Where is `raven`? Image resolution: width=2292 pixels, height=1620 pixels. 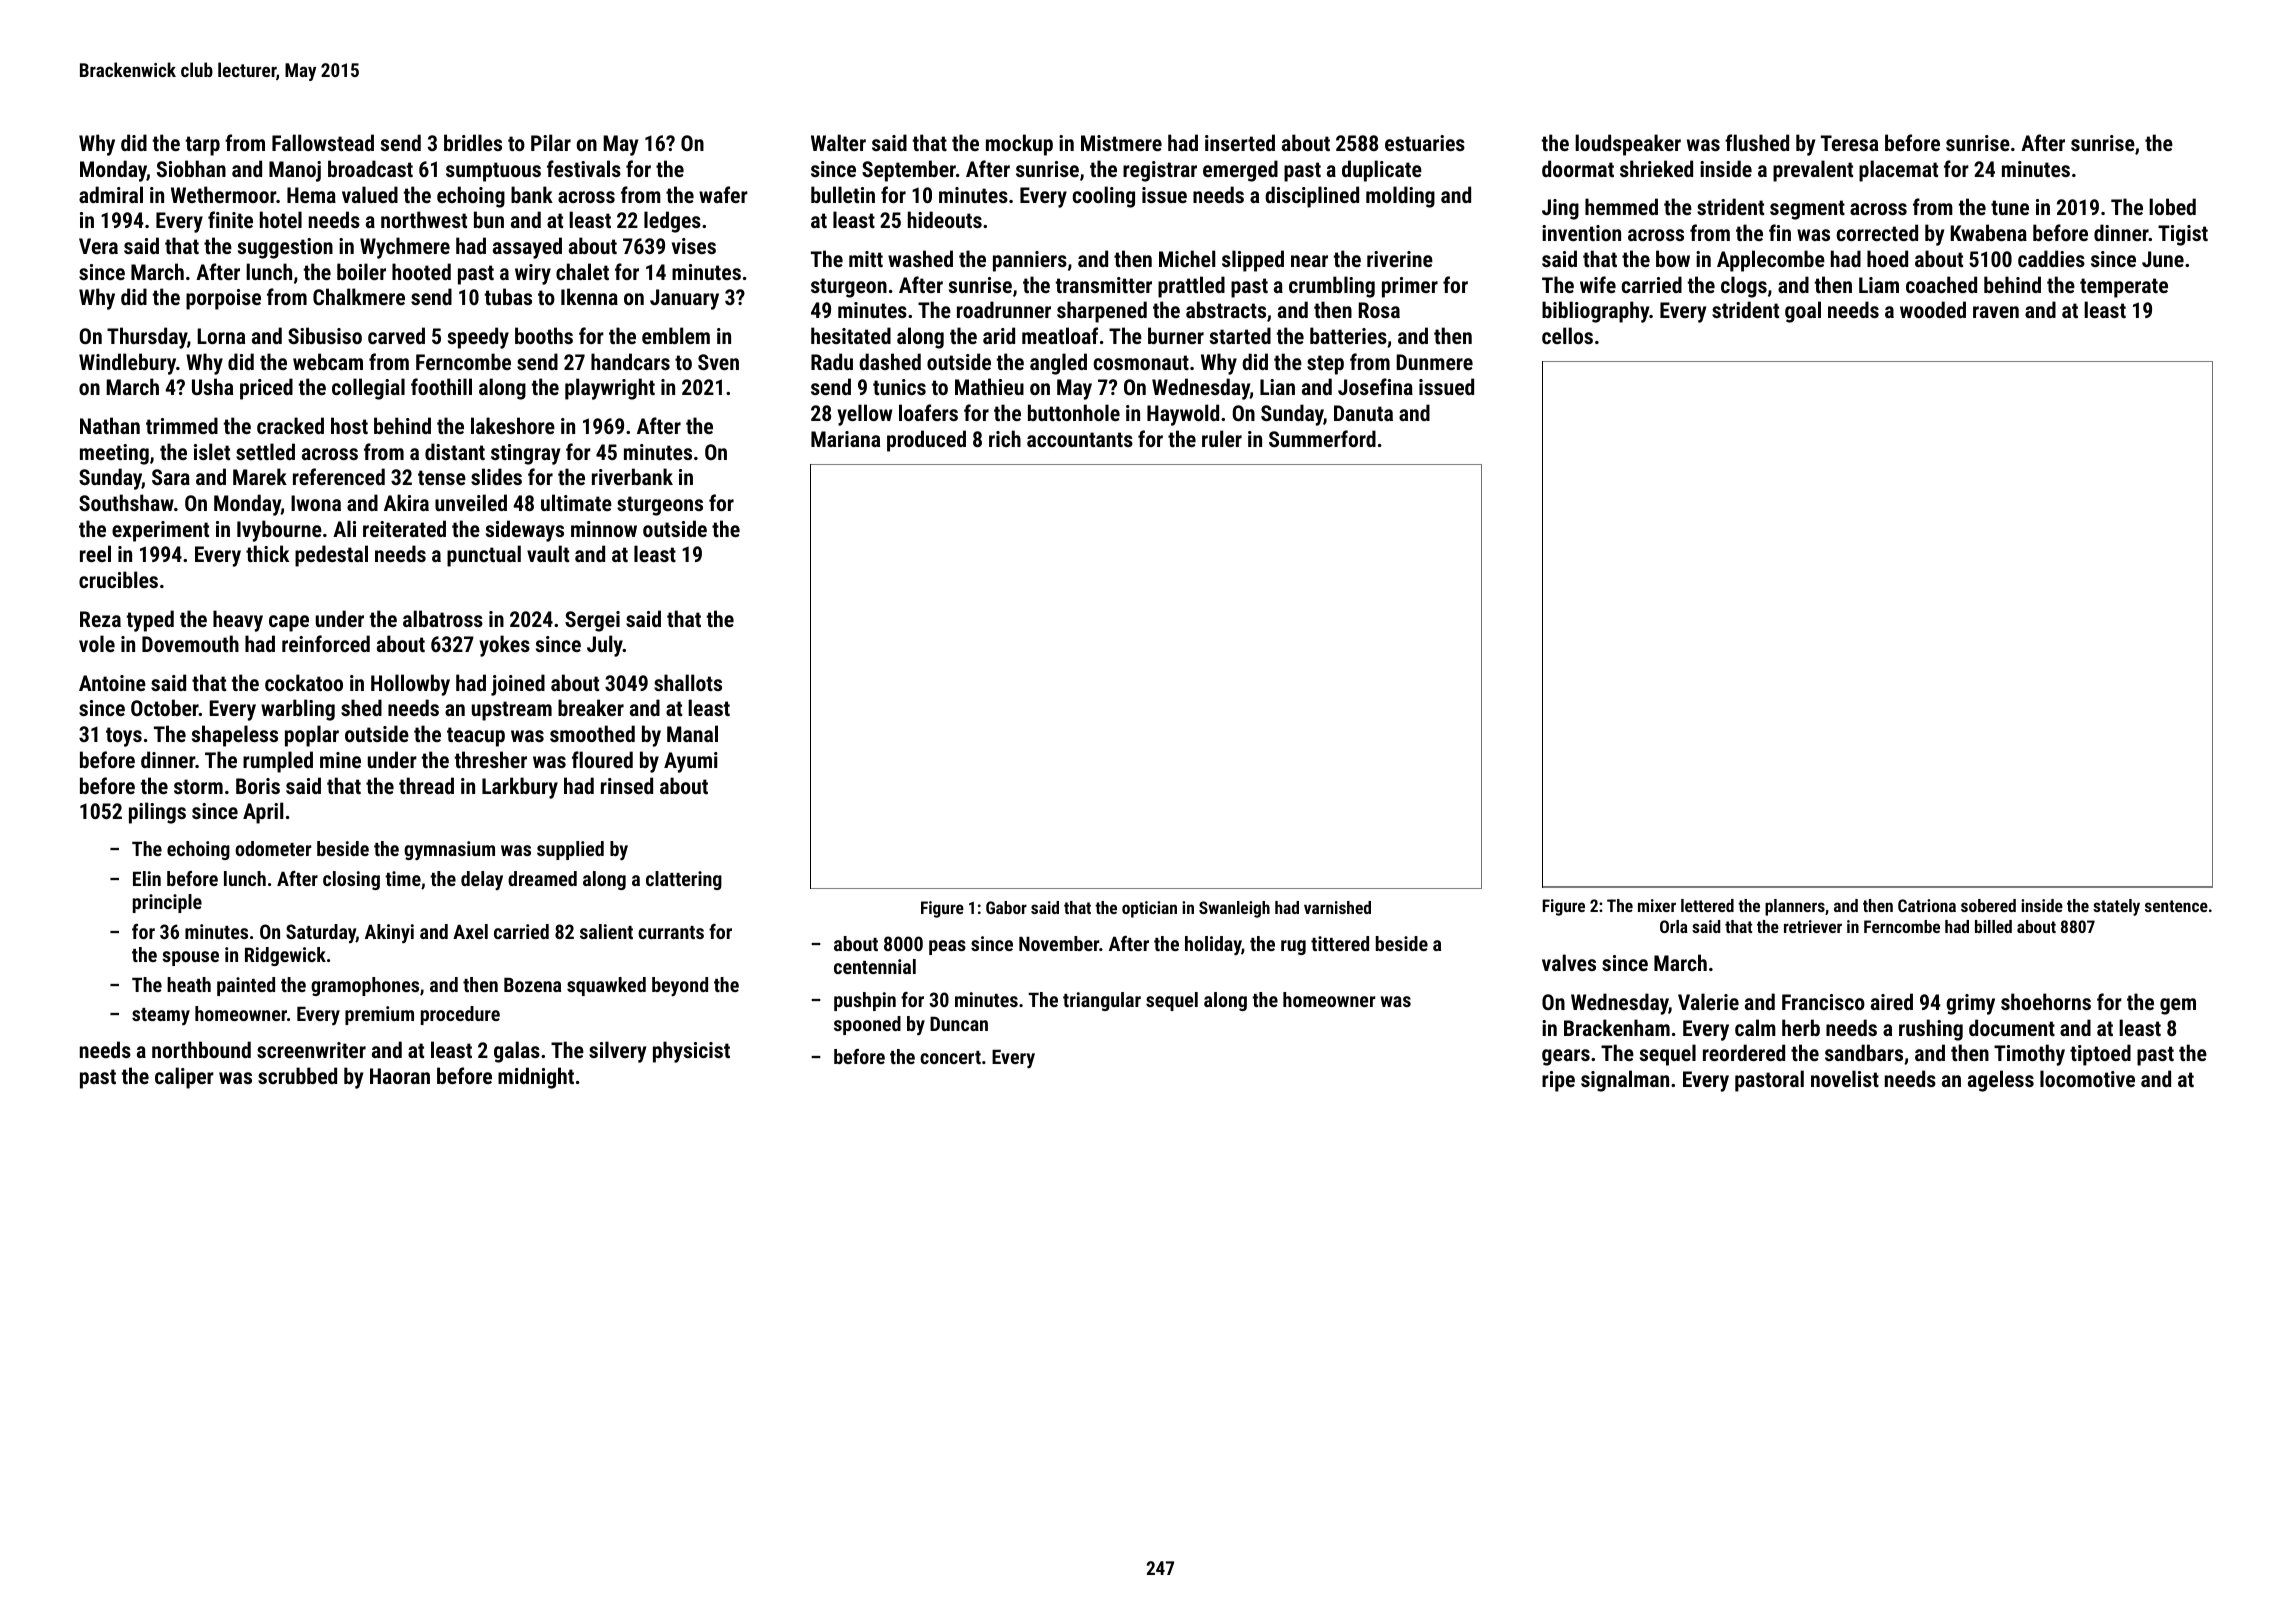
raven is located at coordinates (1996, 312).
